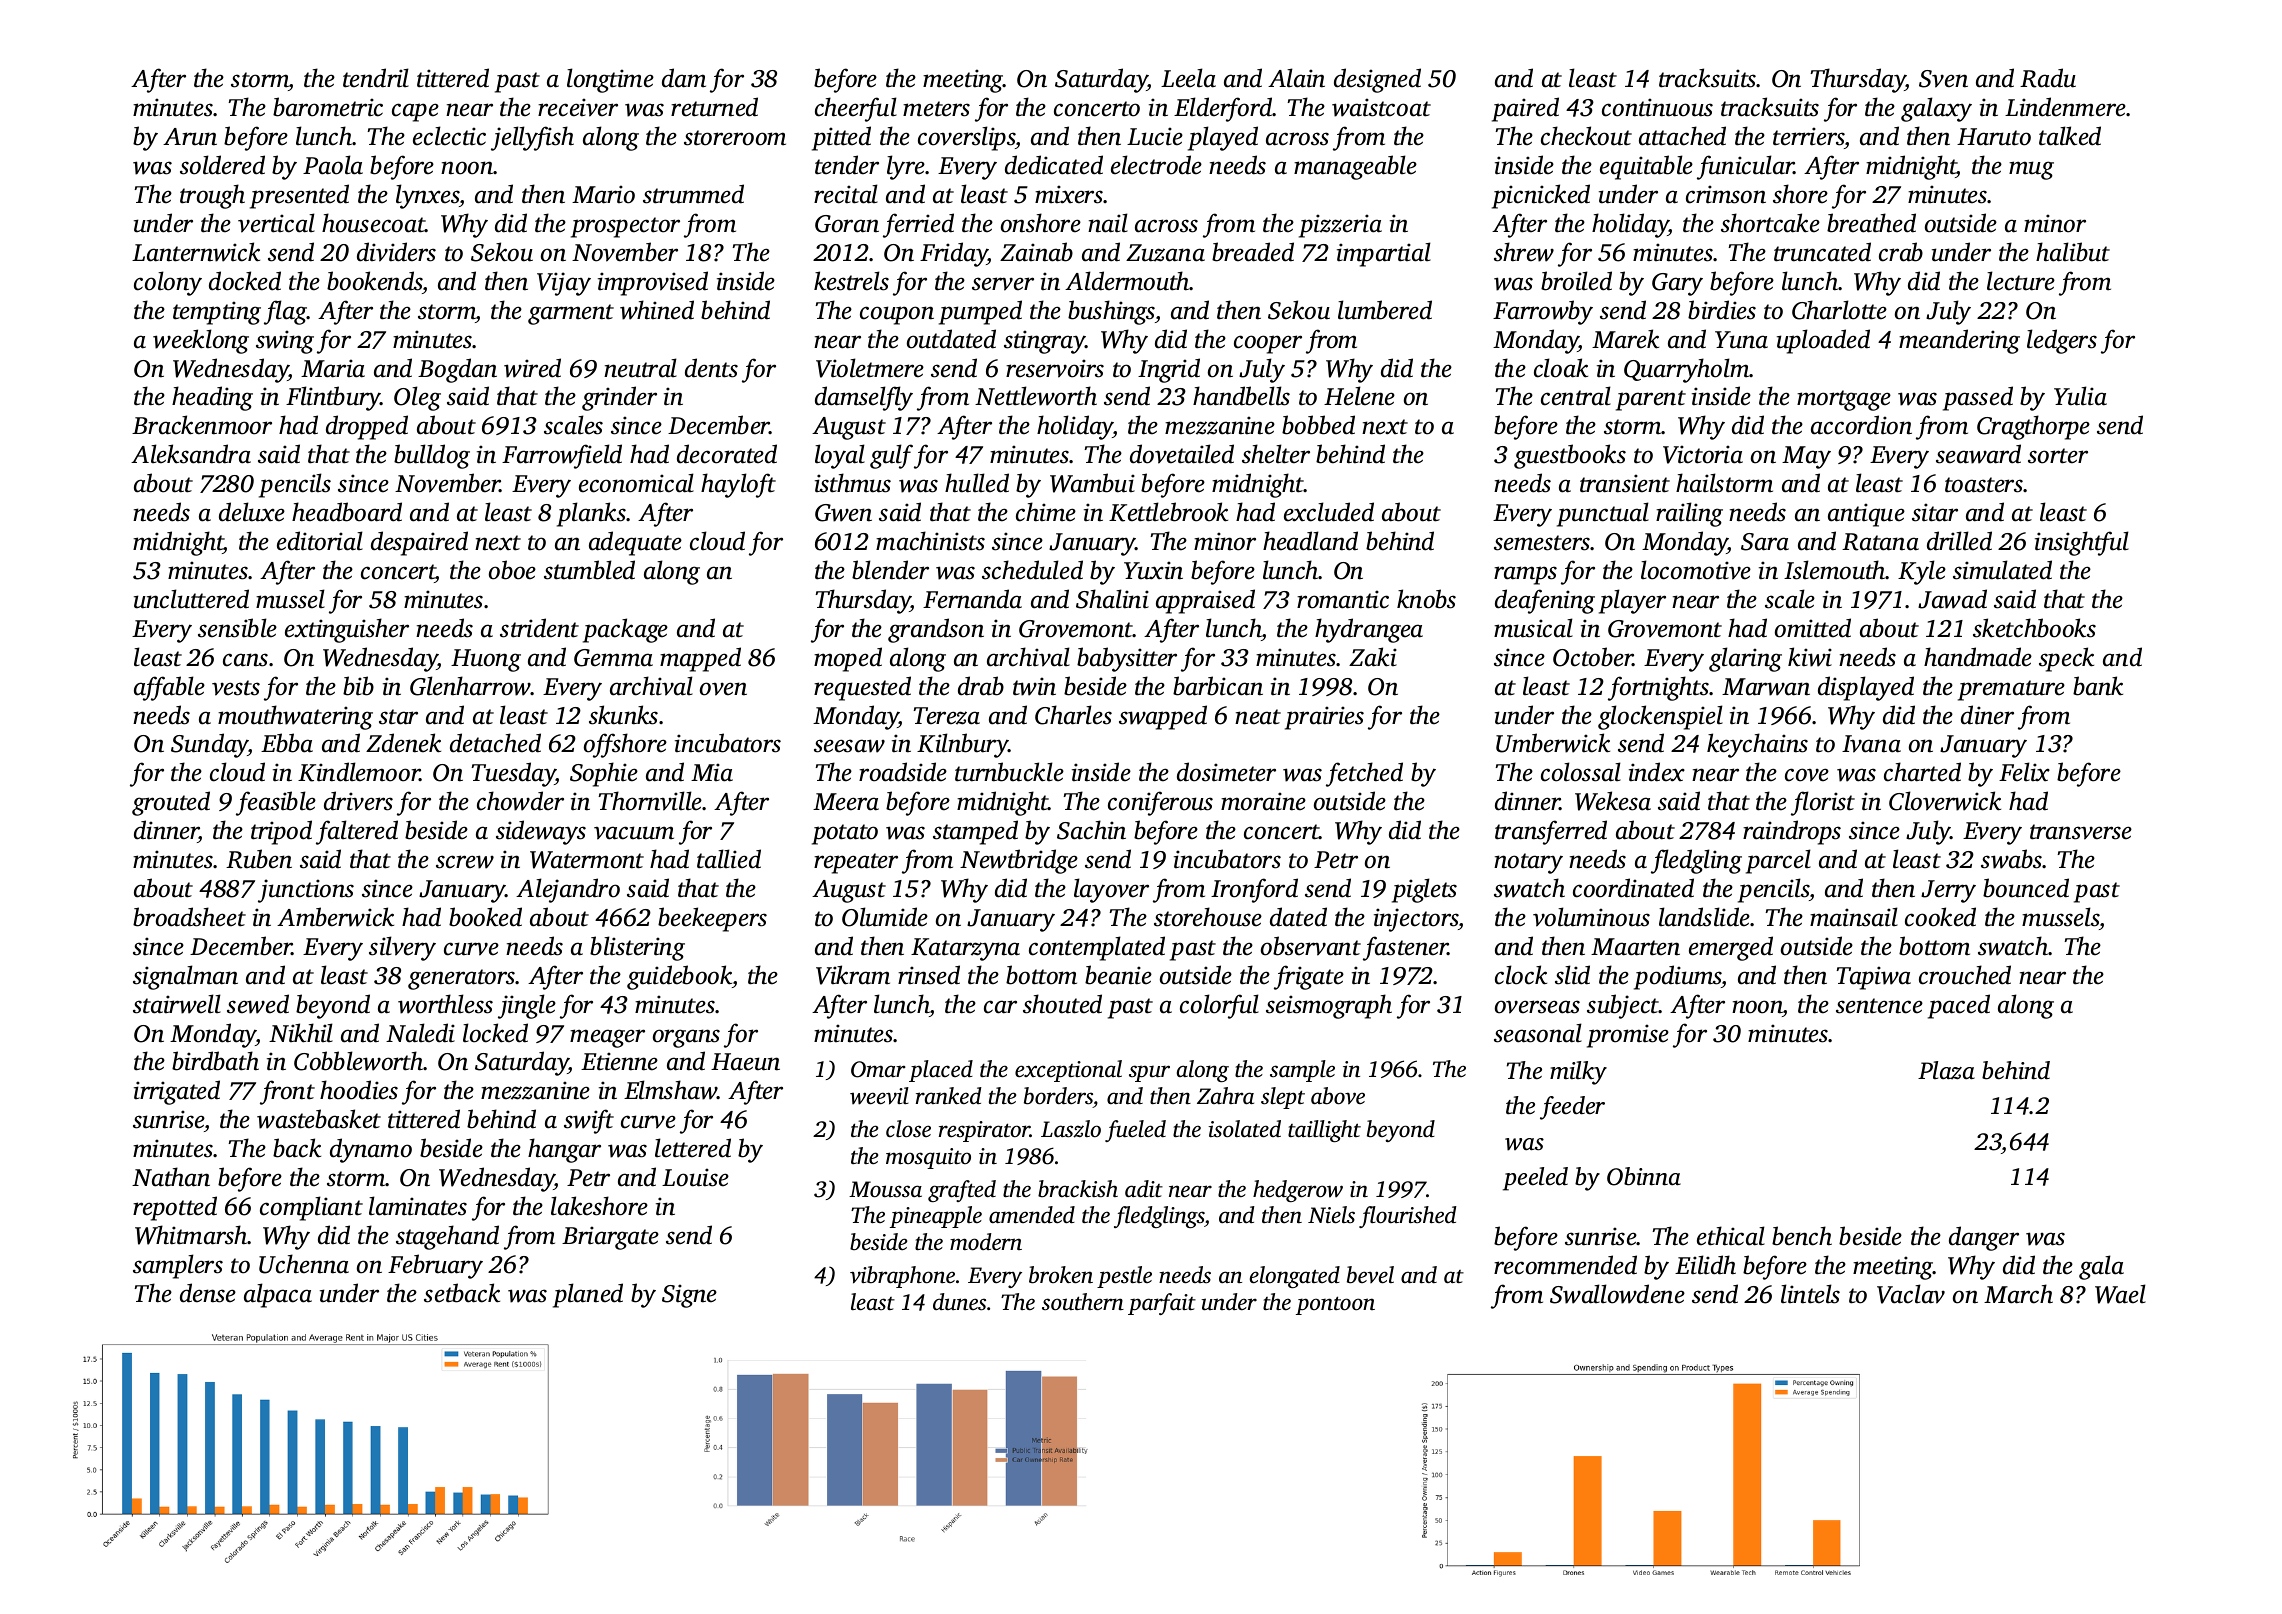 This document has height=1614, width=2282. I want to click on Radu, so click(2048, 78).
